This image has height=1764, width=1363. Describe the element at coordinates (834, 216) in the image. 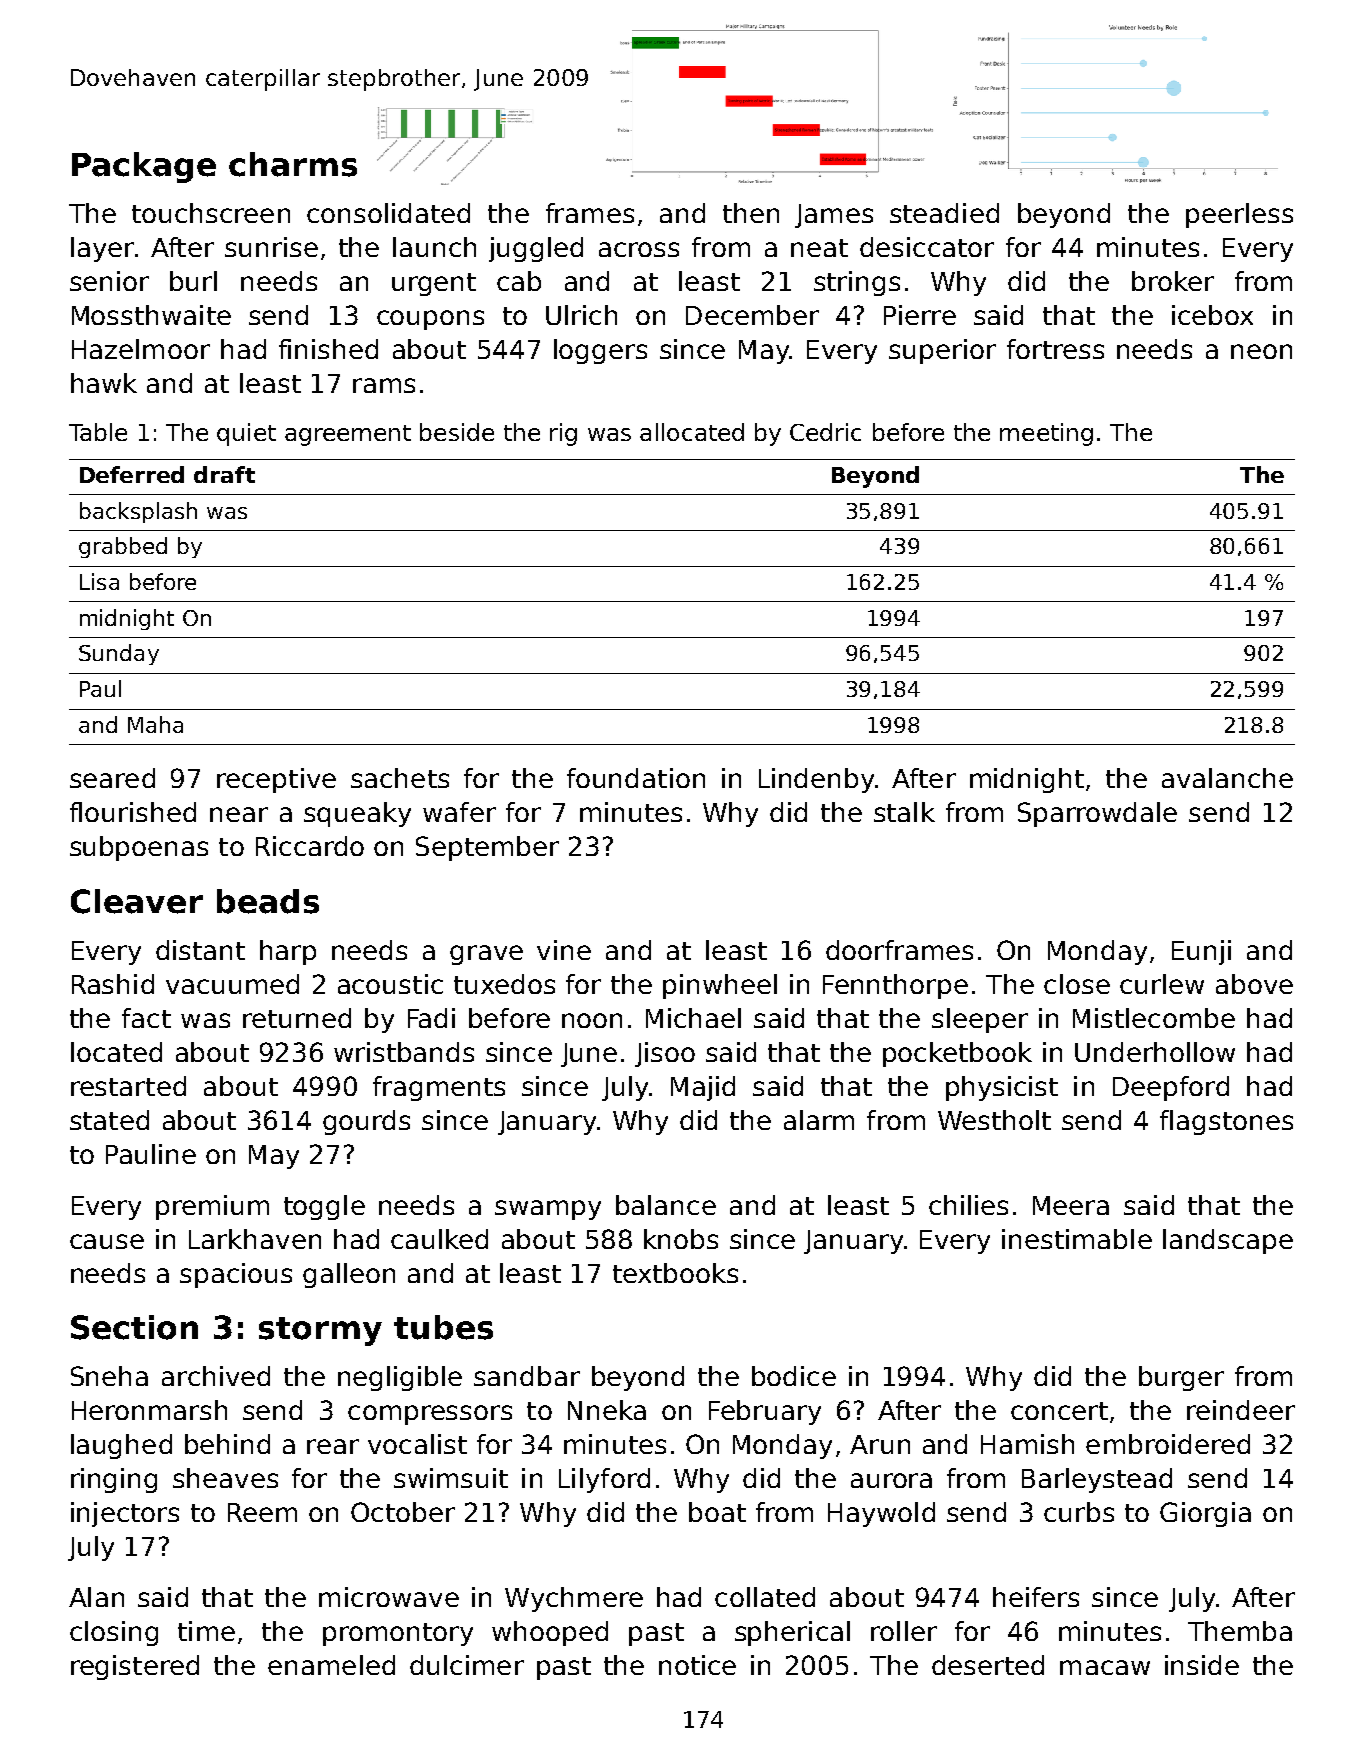

I see `James` at that location.
